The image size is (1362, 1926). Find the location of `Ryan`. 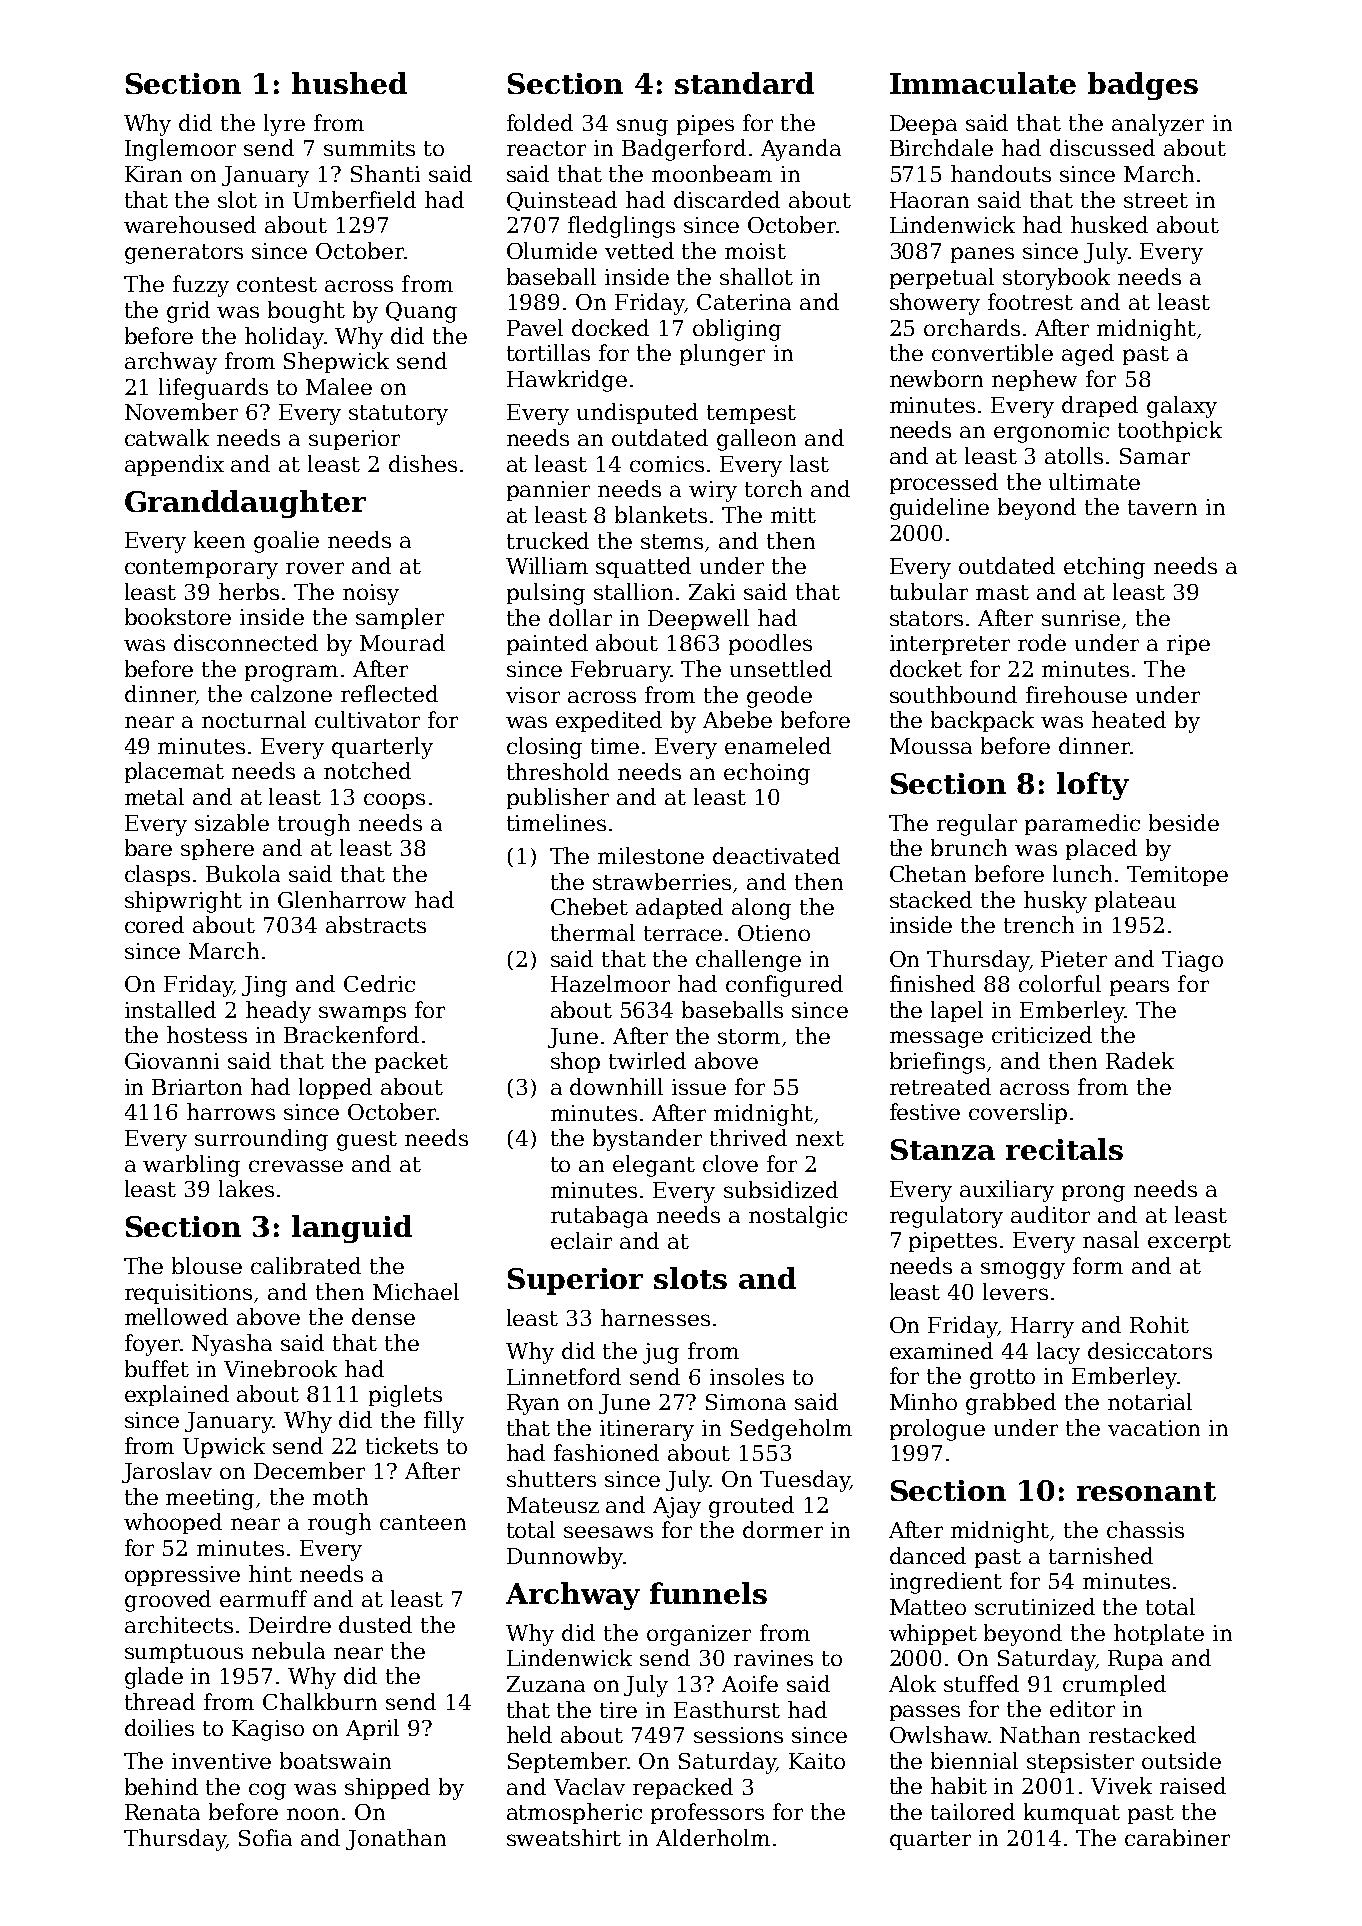

Ryan is located at coordinates (533, 1404).
